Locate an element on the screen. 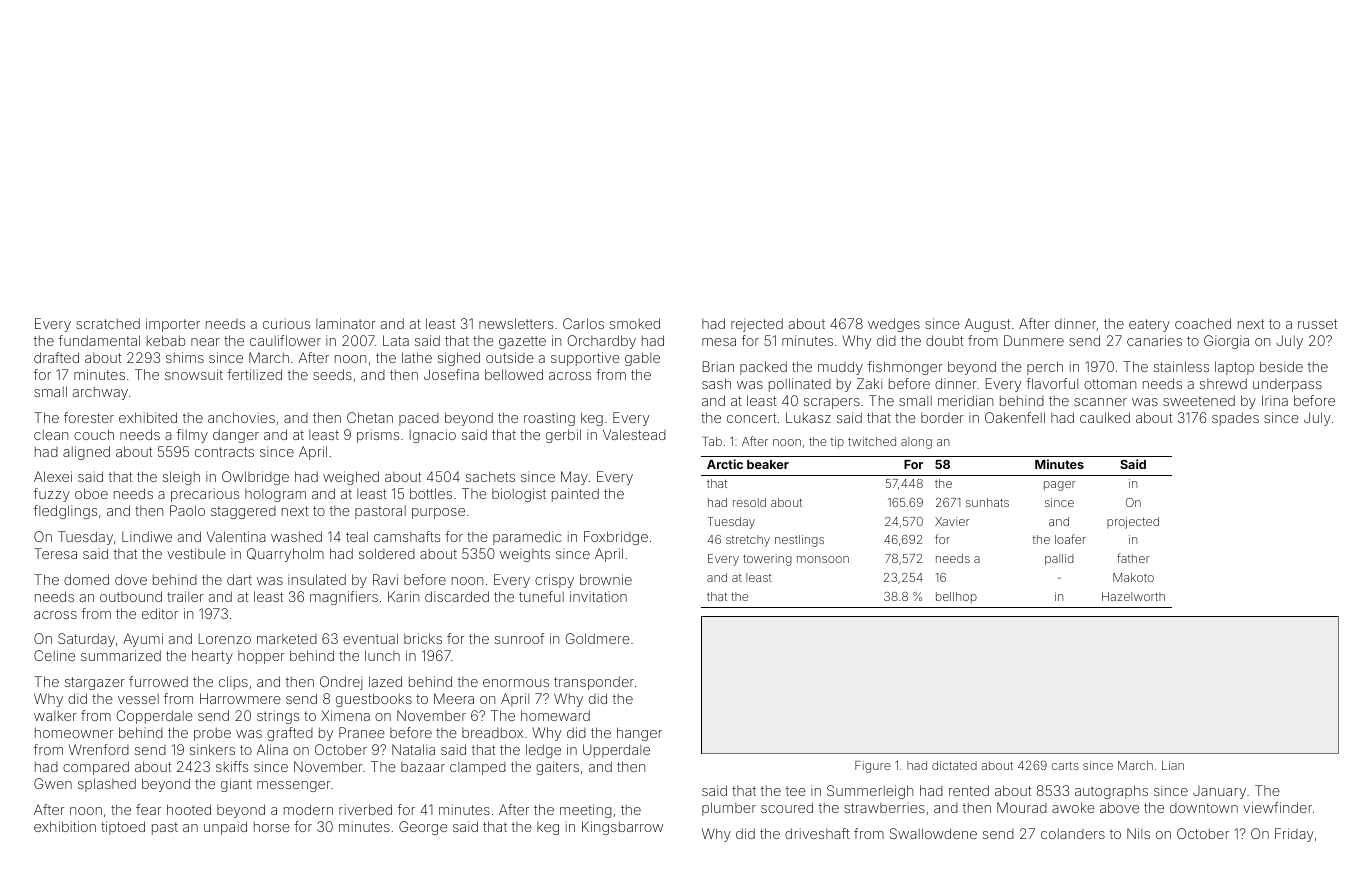 The width and height of the screenshot is (1372, 887). Swallowdene is located at coordinates (933, 833).
